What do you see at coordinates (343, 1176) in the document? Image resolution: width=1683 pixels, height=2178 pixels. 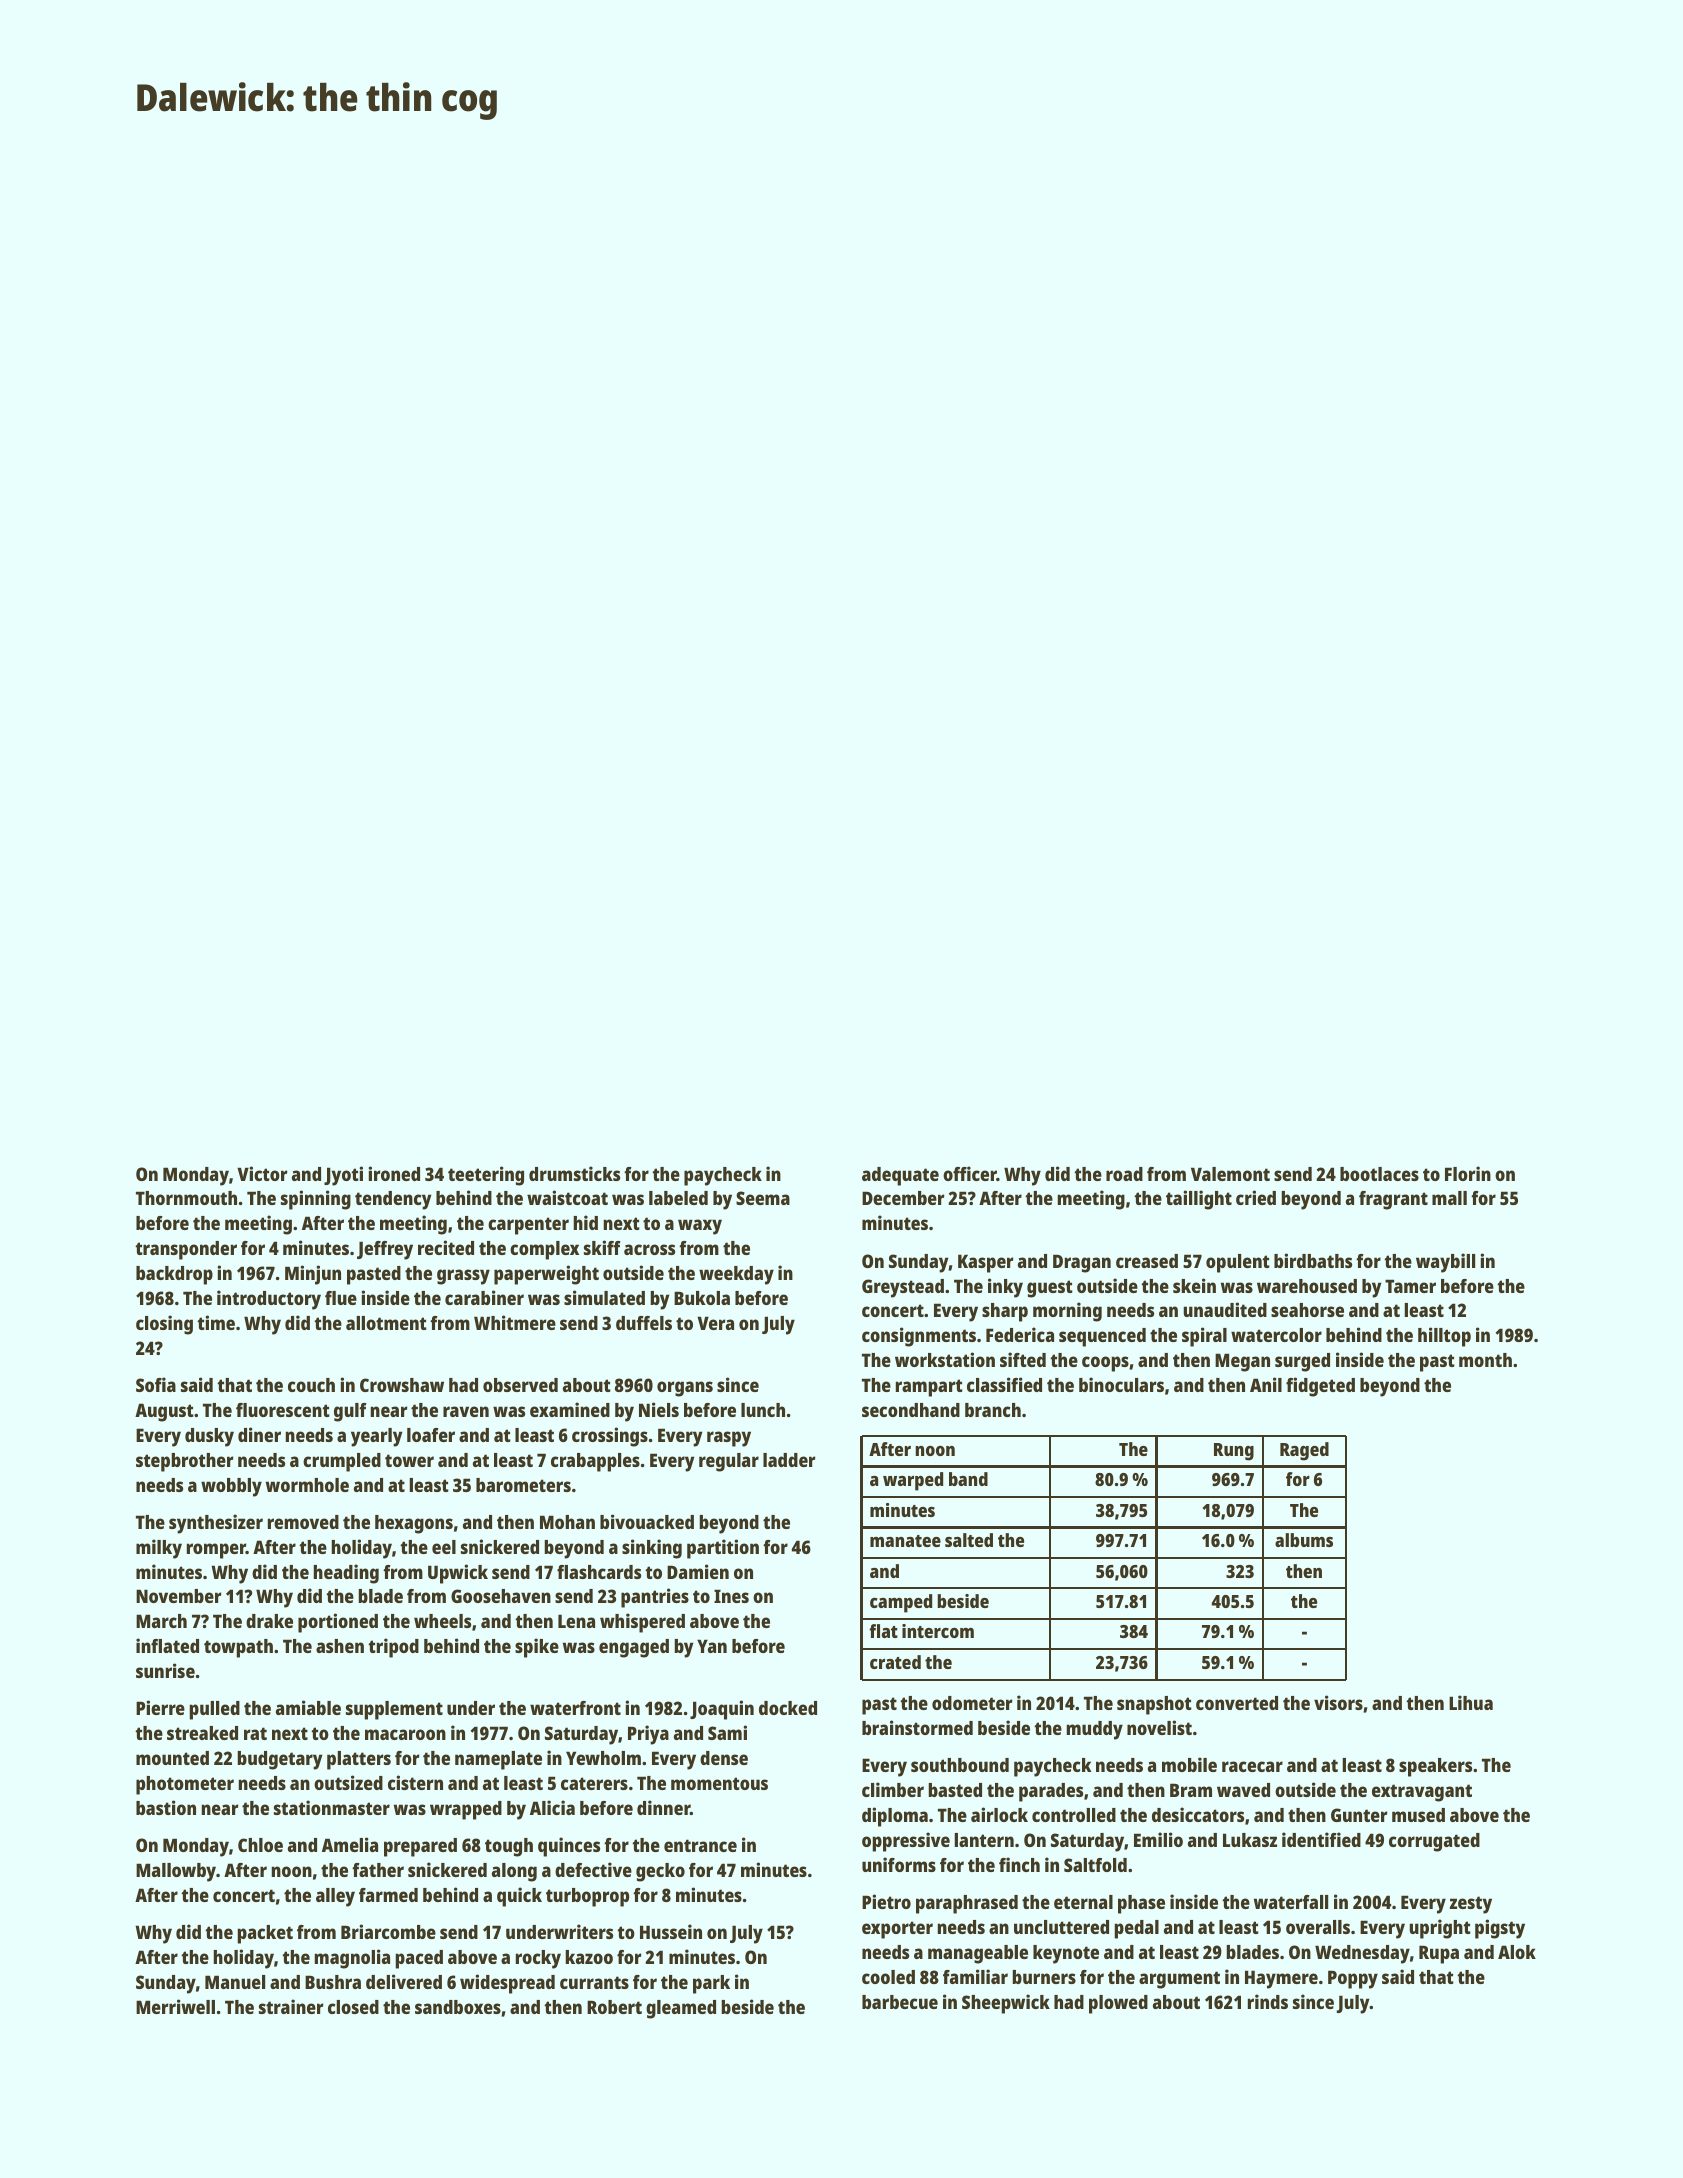 I see `Jyoti` at bounding box center [343, 1176].
